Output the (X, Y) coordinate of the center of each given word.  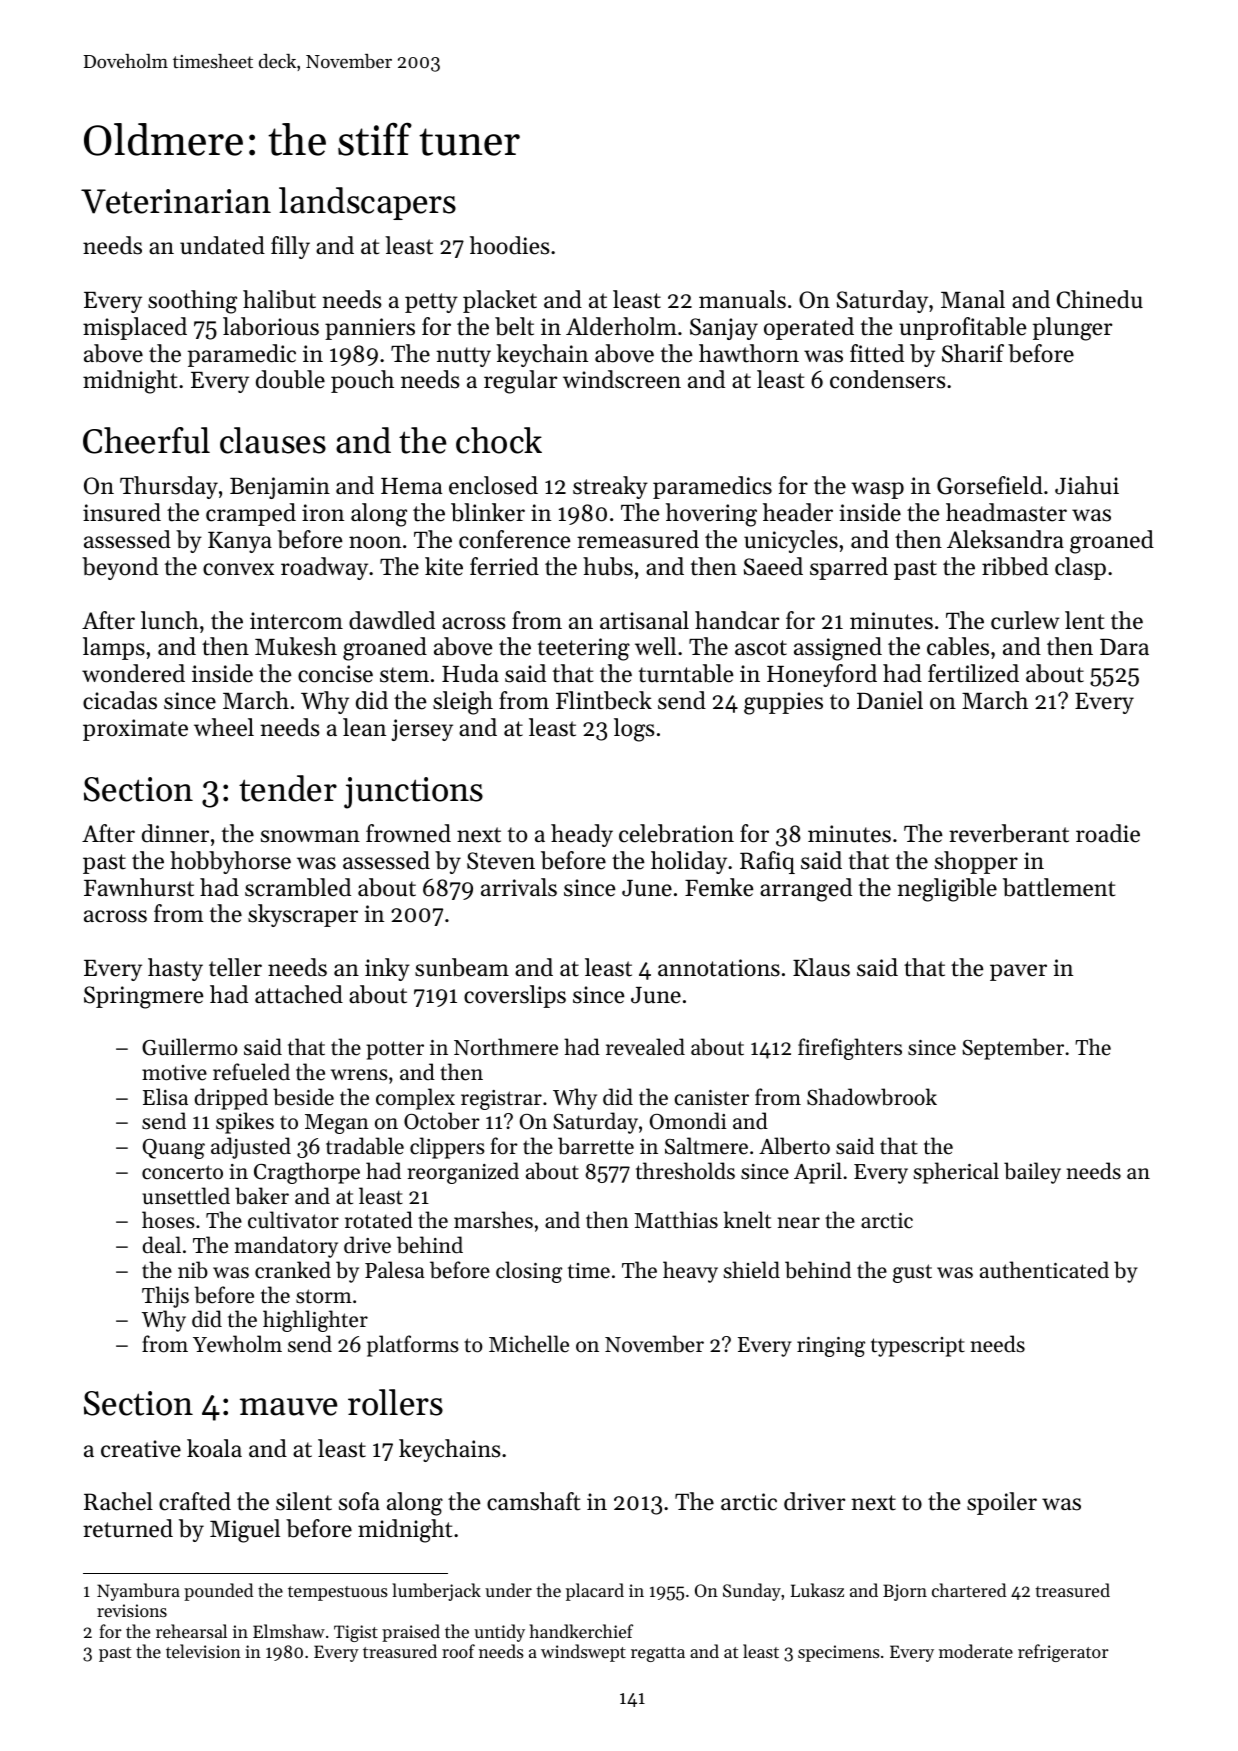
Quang (174, 1149)
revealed (645, 1047)
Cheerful (146, 440)
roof (458, 1651)
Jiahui (1087, 485)
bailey (1032, 1173)
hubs (608, 566)
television (203, 1651)
